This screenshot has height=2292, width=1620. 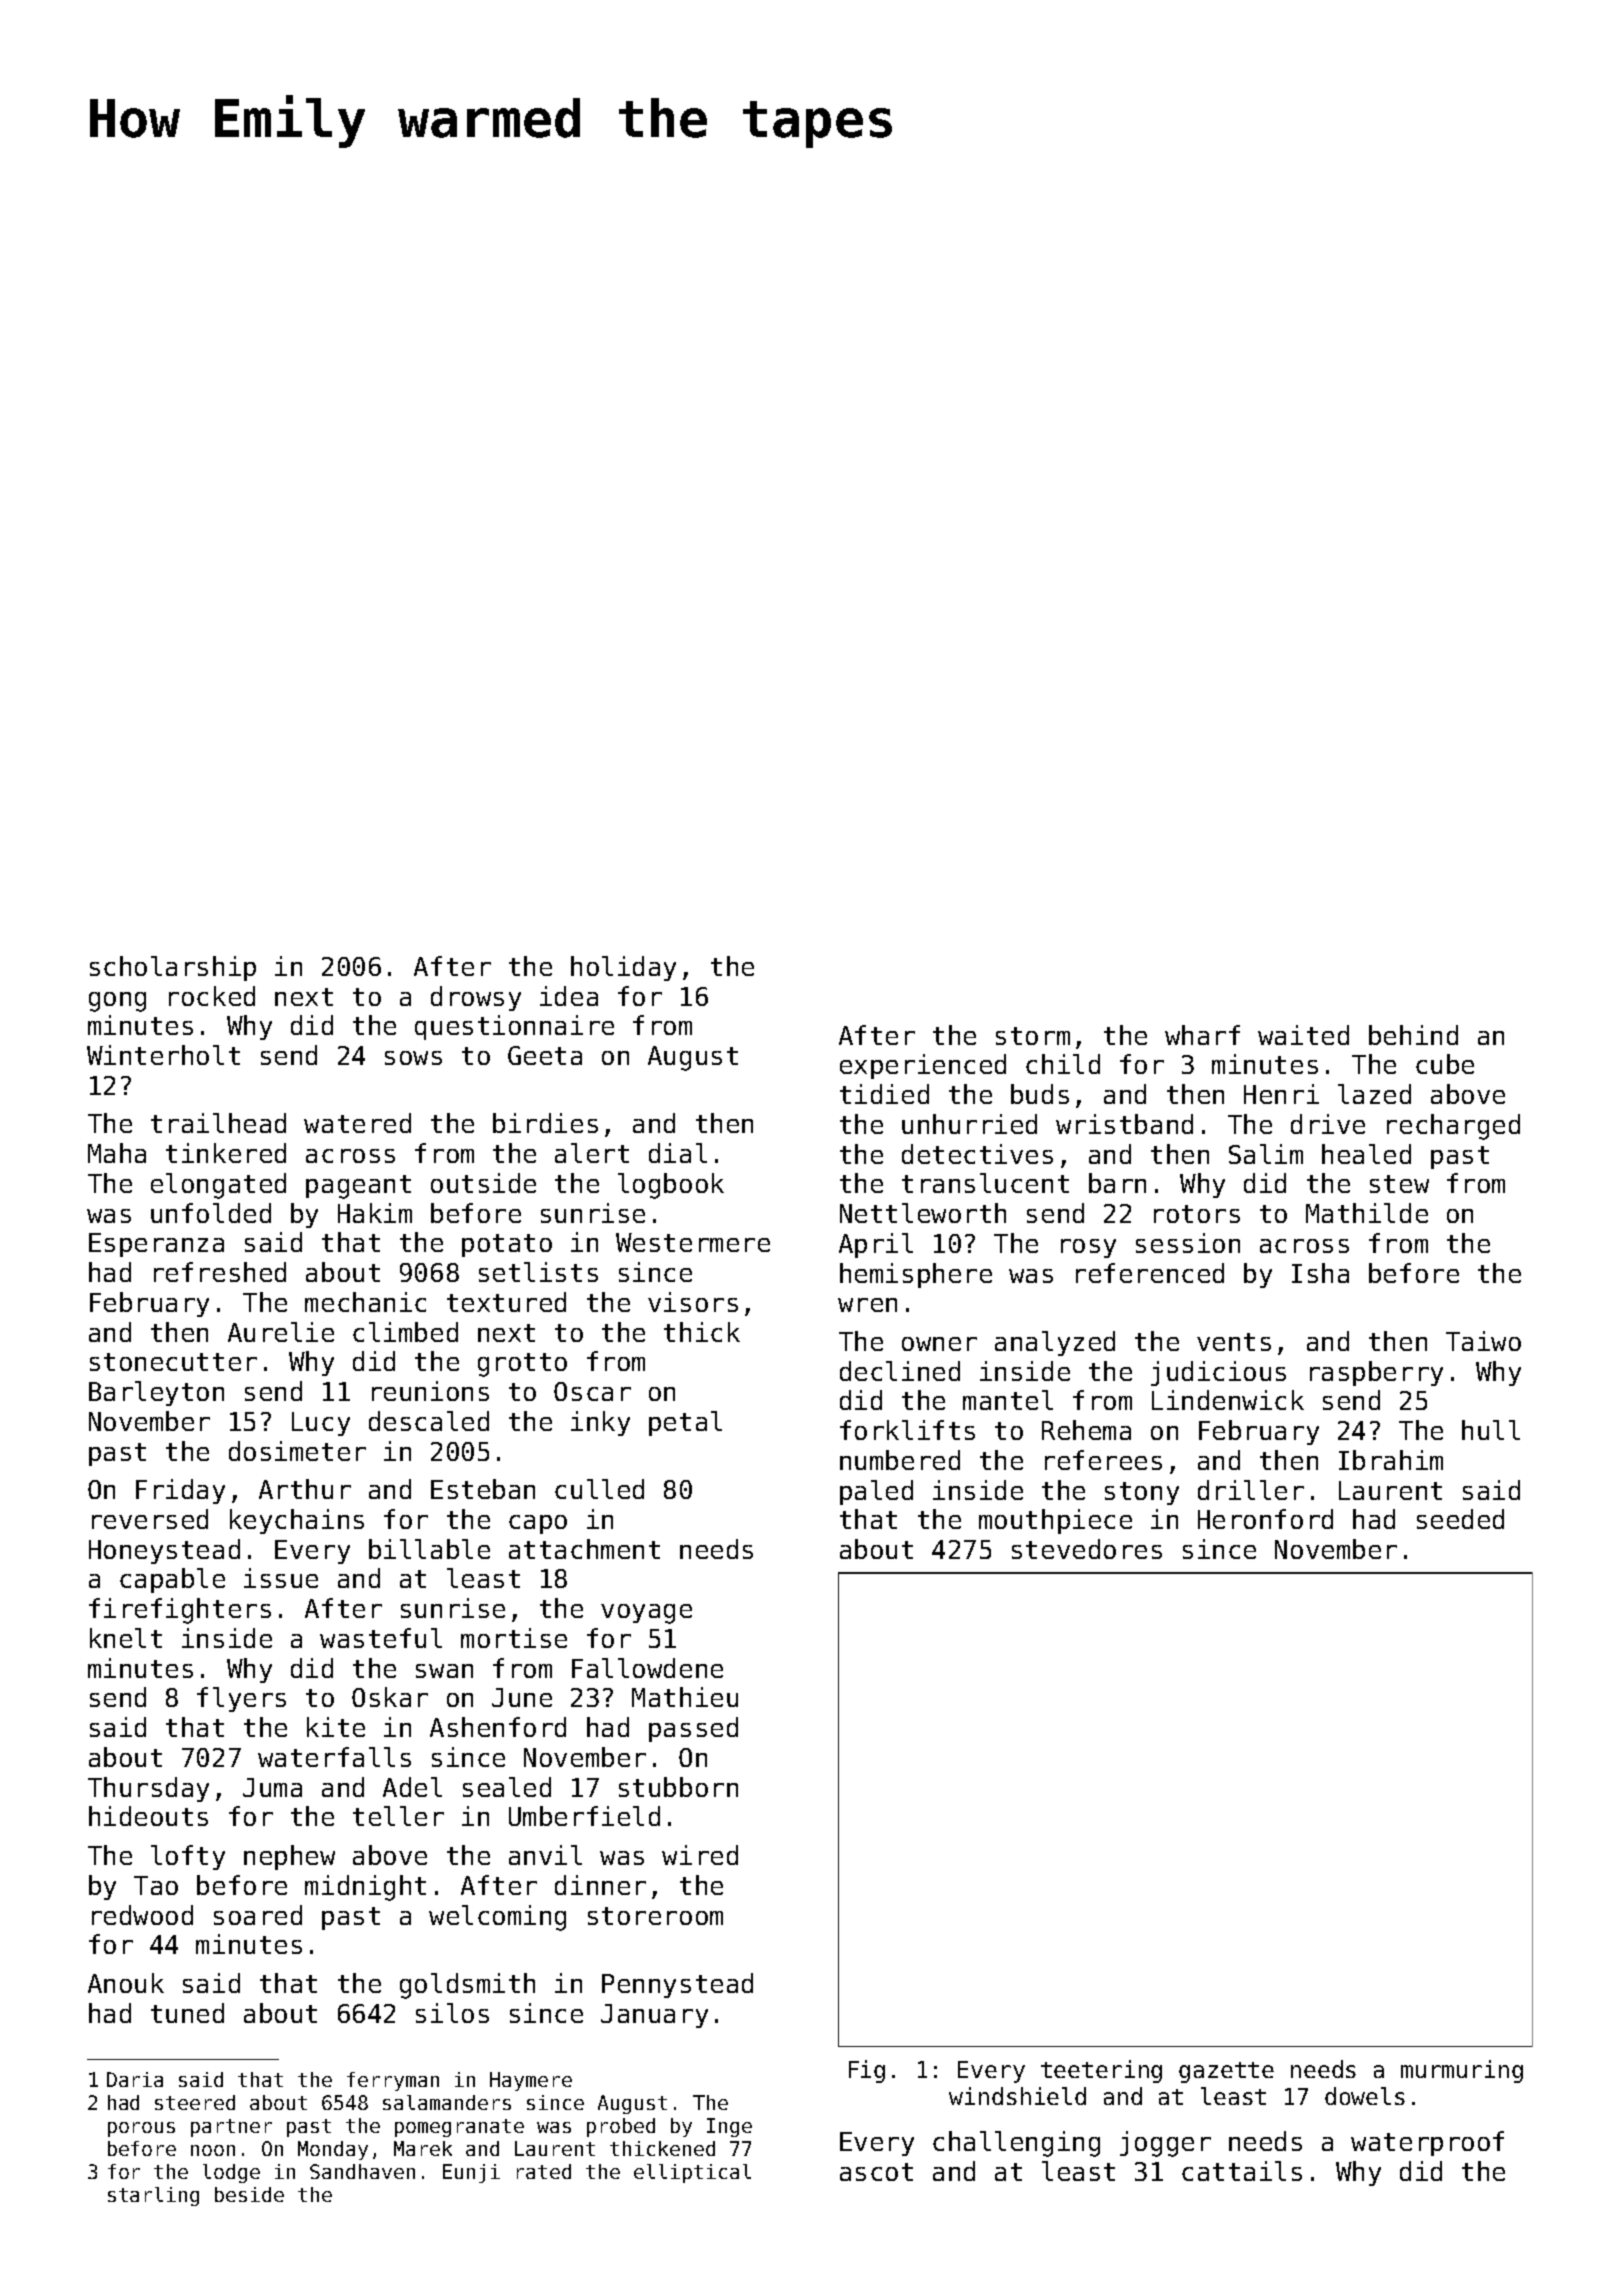 What do you see at coordinates (173, 968) in the screenshot?
I see `scholarship` at bounding box center [173, 968].
